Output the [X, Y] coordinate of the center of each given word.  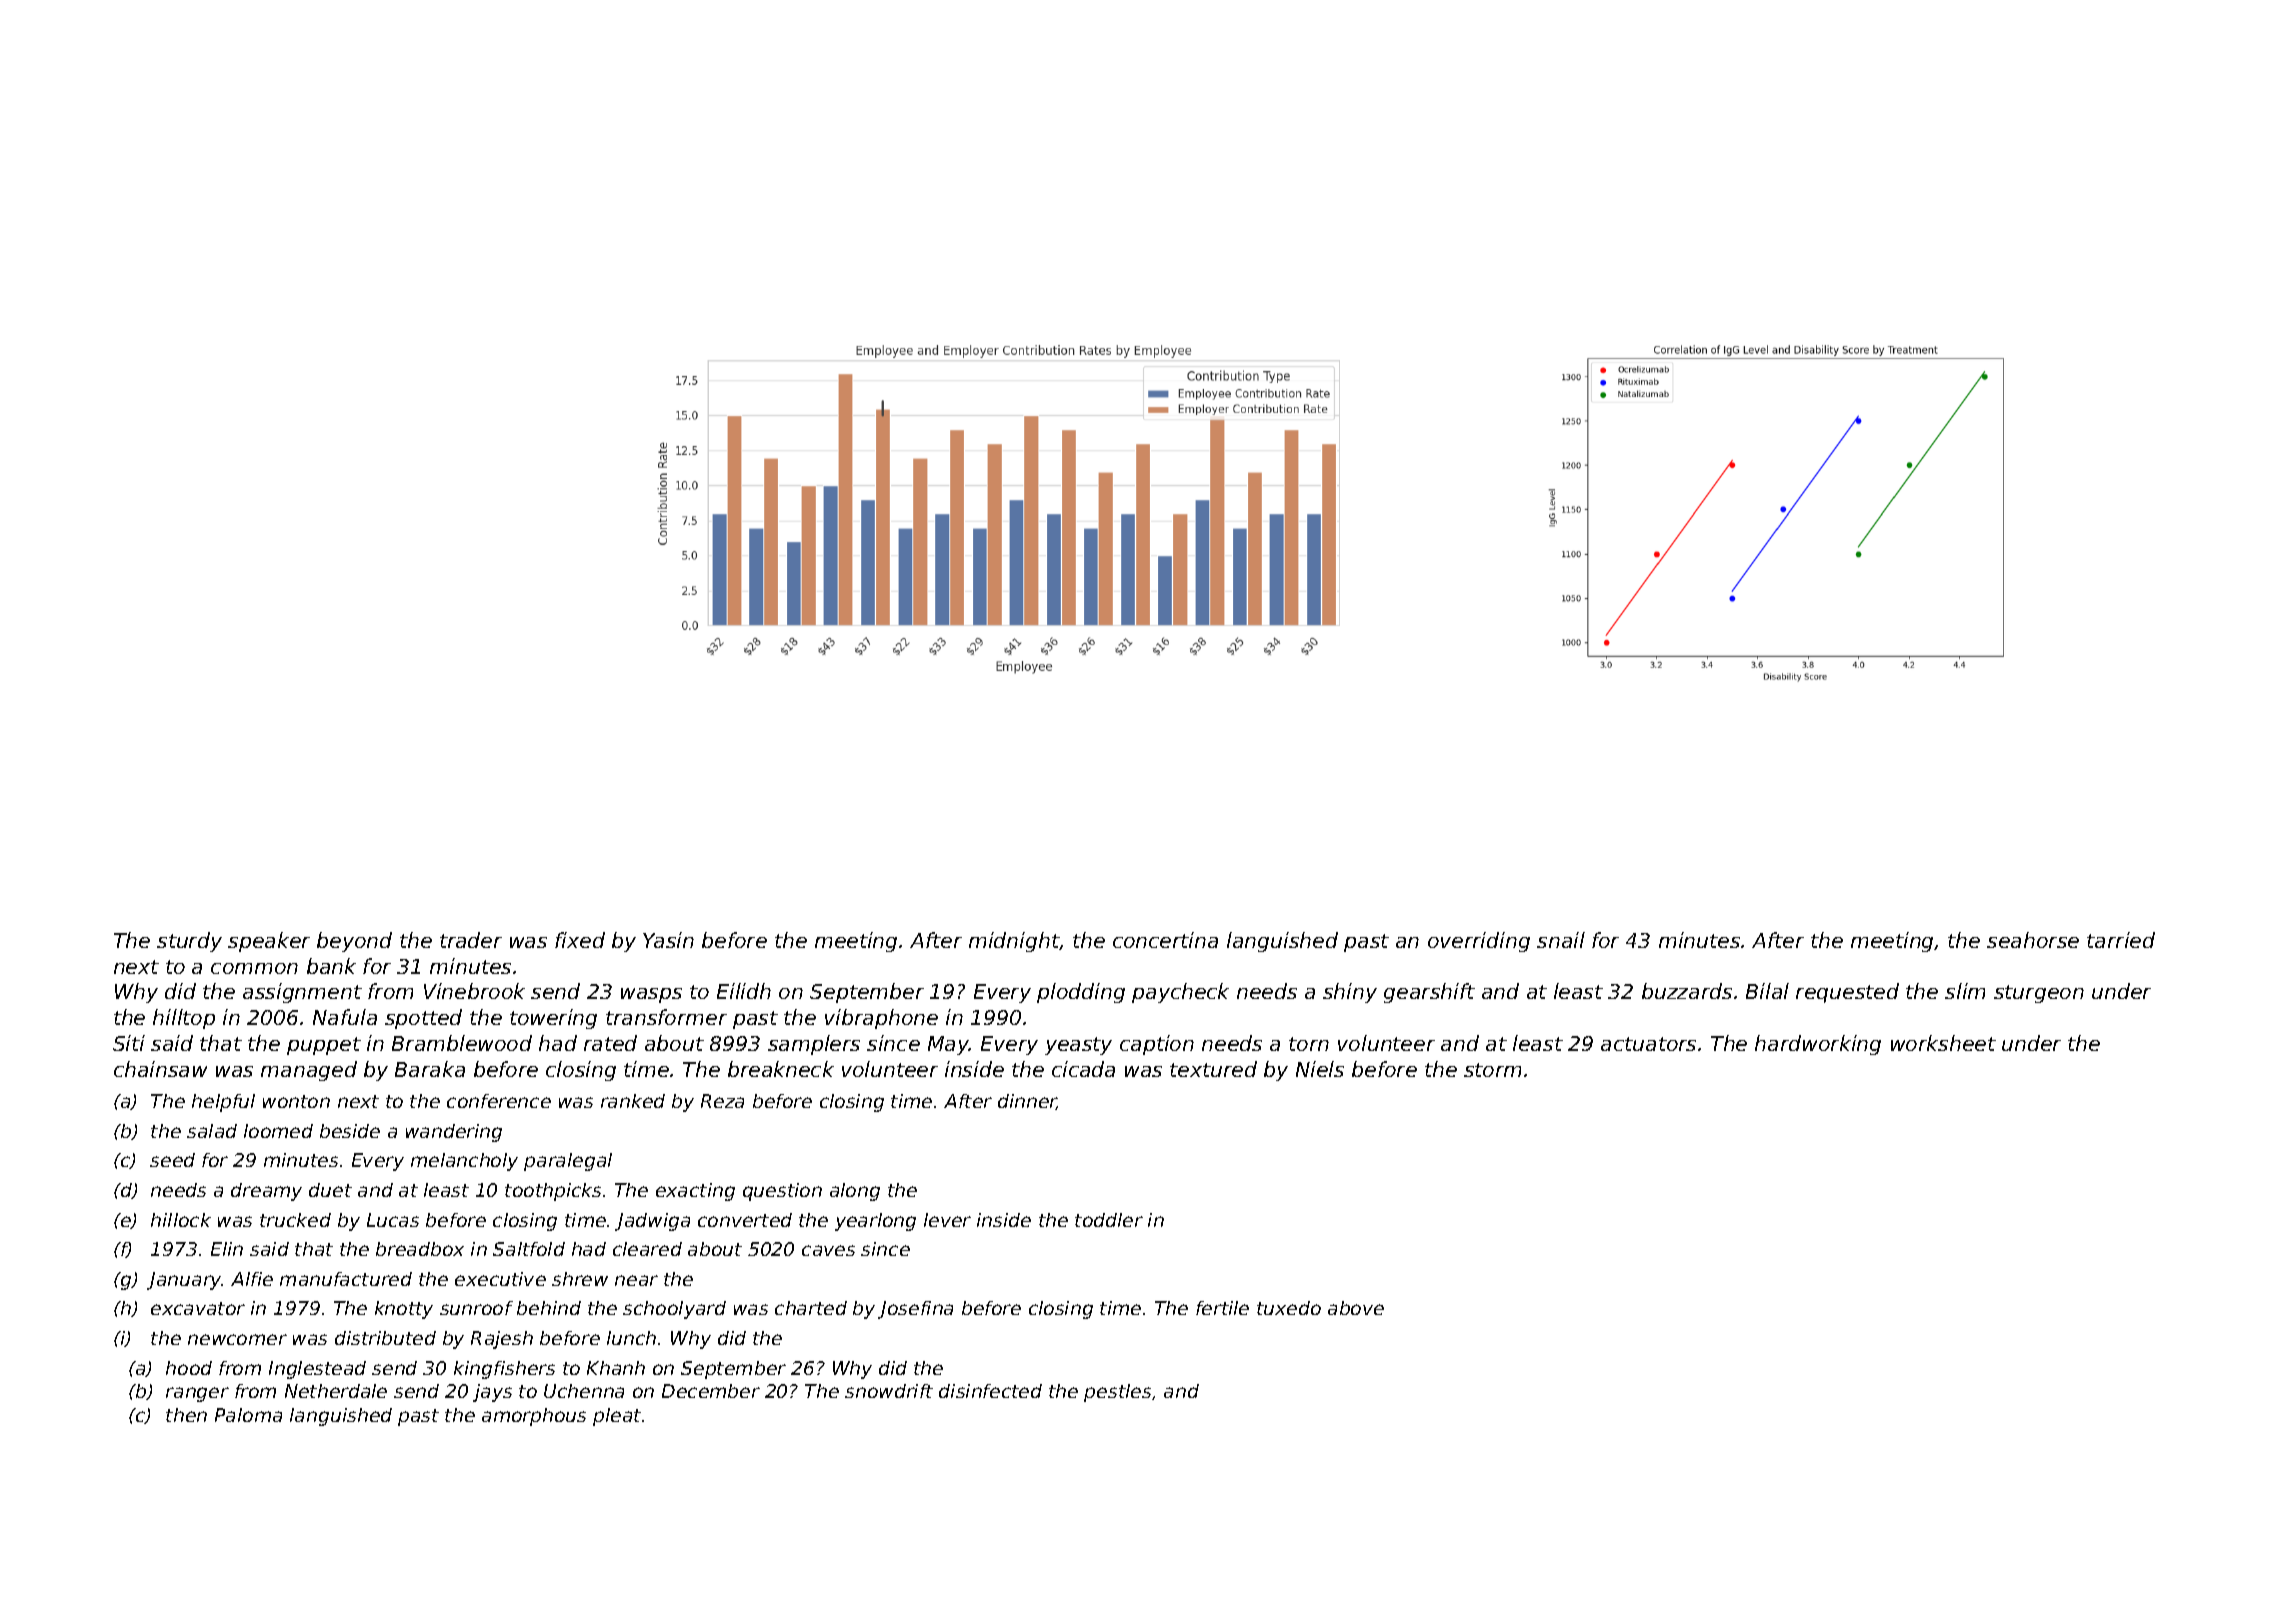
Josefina [915, 1310]
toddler [1109, 1220]
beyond [354, 942]
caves [828, 1250]
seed [172, 1160]
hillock [181, 1220]
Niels [1320, 1069]
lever [947, 1220]
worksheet [1943, 1043]
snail [1561, 940]
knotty [404, 1310]
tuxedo [1289, 1308]
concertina [1165, 940]
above [1356, 1308]
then [186, 1415]
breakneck [781, 1069]
